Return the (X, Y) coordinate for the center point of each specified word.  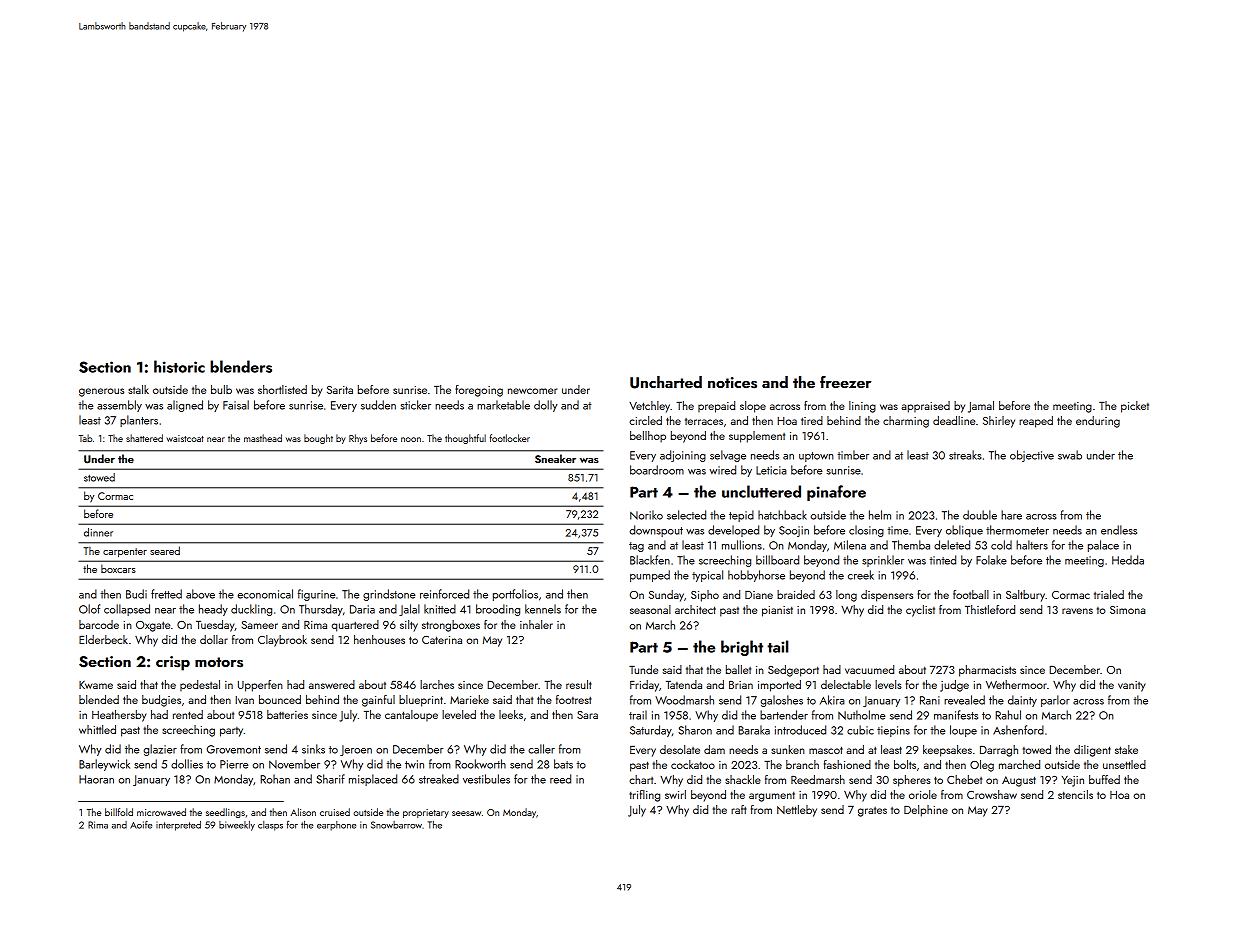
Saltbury (1025, 596)
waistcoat (185, 438)
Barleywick (104, 765)
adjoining (683, 456)
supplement (757, 437)
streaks (965, 455)
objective (1032, 456)
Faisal (236, 405)
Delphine (926, 811)
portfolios (515, 595)
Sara (587, 715)
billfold (119, 812)
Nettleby (797, 811)
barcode (99, 624)
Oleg (982, 766)
